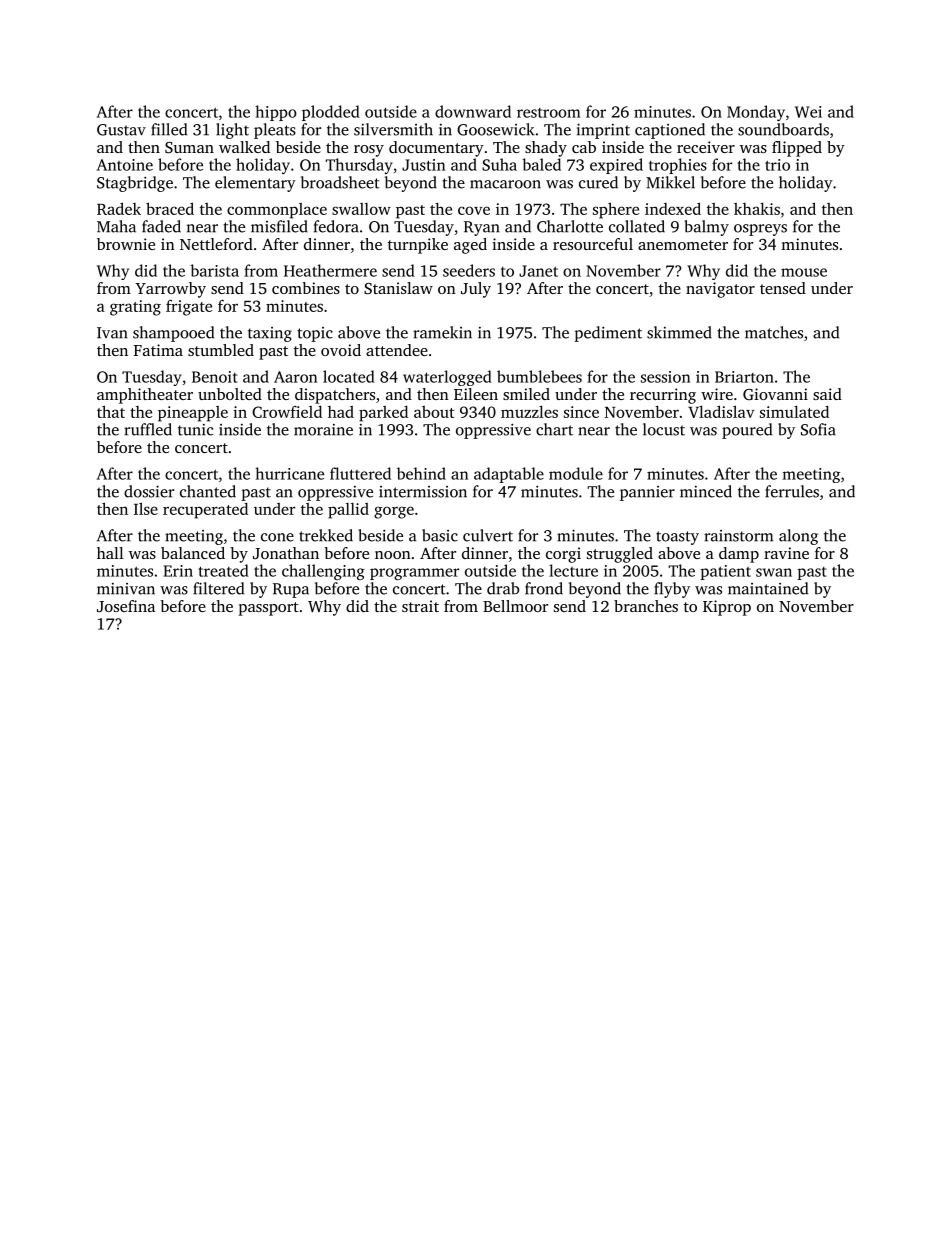  What do you see at coordinates (276, 113) in the image?
I see `hippo` at bounding box center [276, 113].
